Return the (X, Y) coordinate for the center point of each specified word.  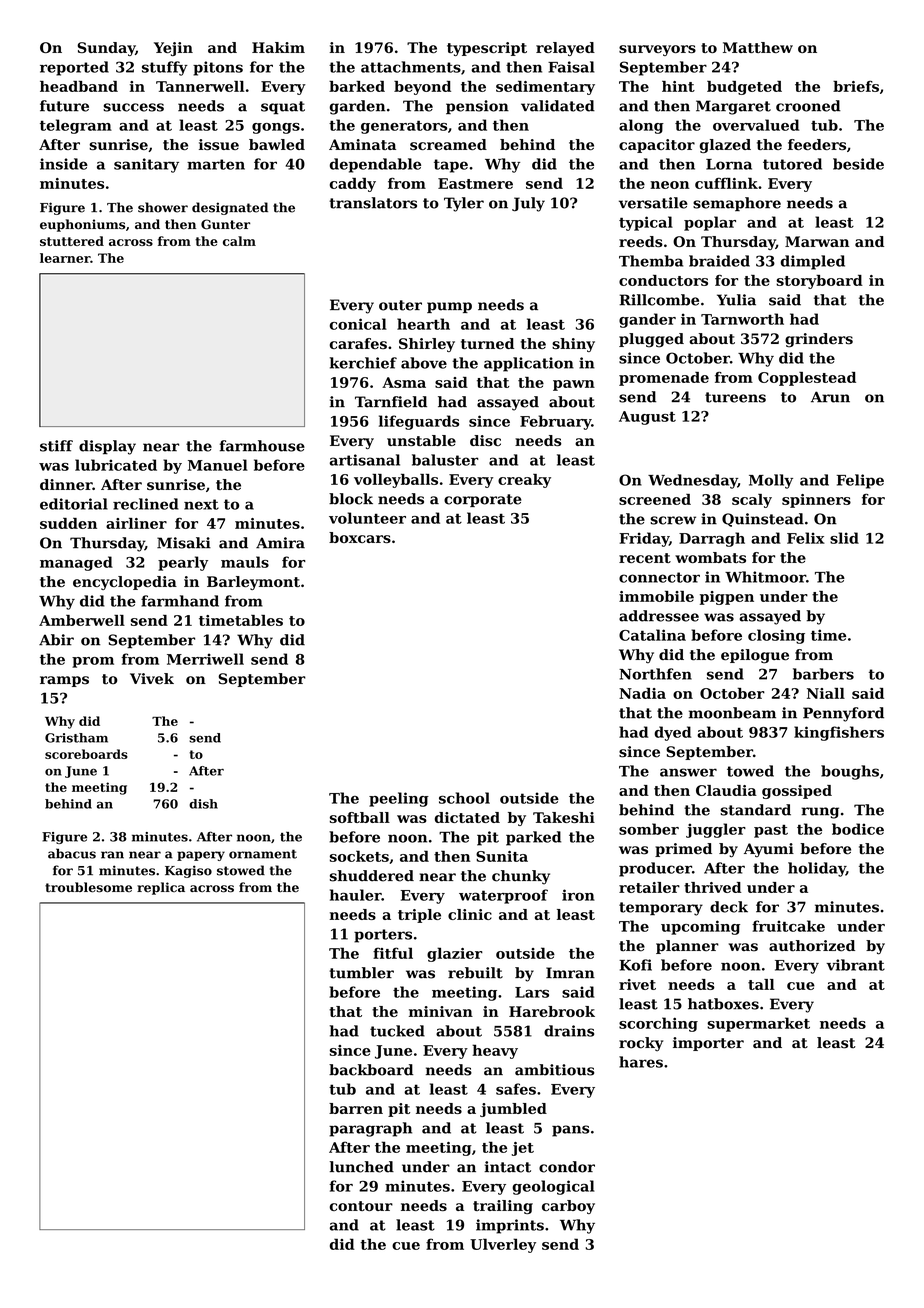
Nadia (642, 693)
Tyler (464, 204)
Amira (280, 543)
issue (219, 144)
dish (203, 804)
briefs (856, 86)
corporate (483, 500)
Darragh (712, 539)
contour (361, 1206)
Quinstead (763, 520)
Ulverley (503, 1245)
